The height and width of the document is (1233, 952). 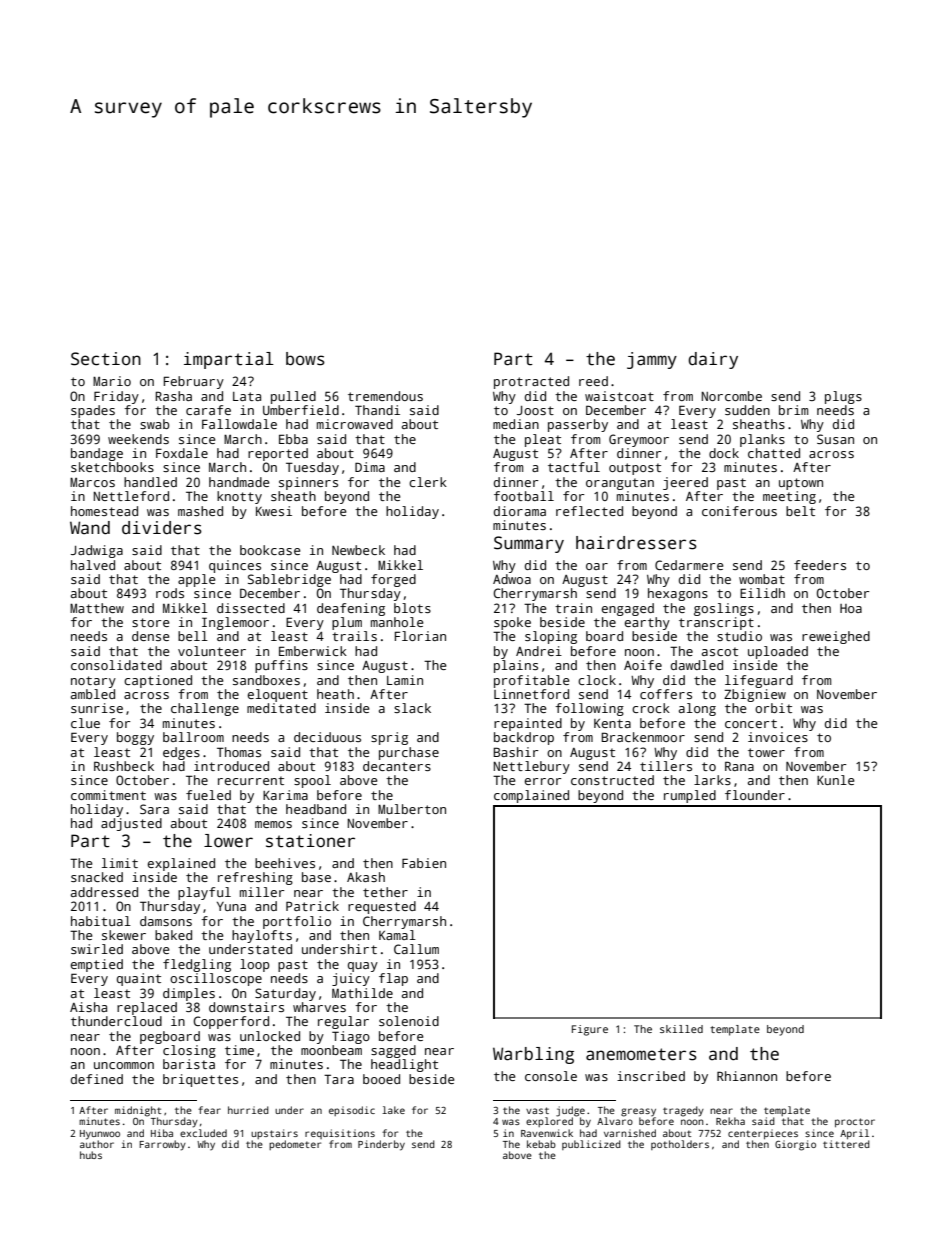 I want to click on Kunle, so click(x=836, y=780).
